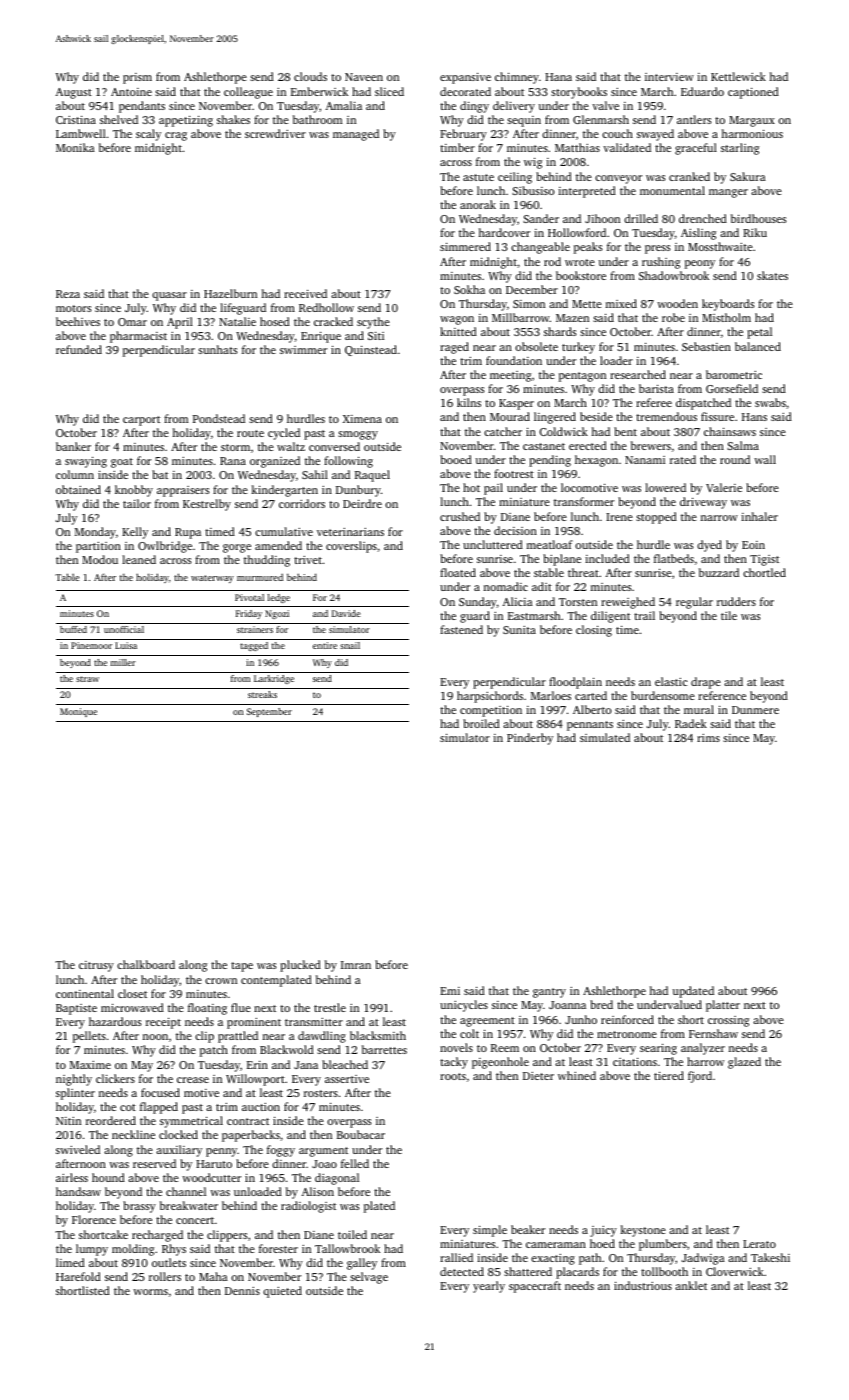 The image size is (849, 1400). I want to click on Imran, so click(356, 965).
